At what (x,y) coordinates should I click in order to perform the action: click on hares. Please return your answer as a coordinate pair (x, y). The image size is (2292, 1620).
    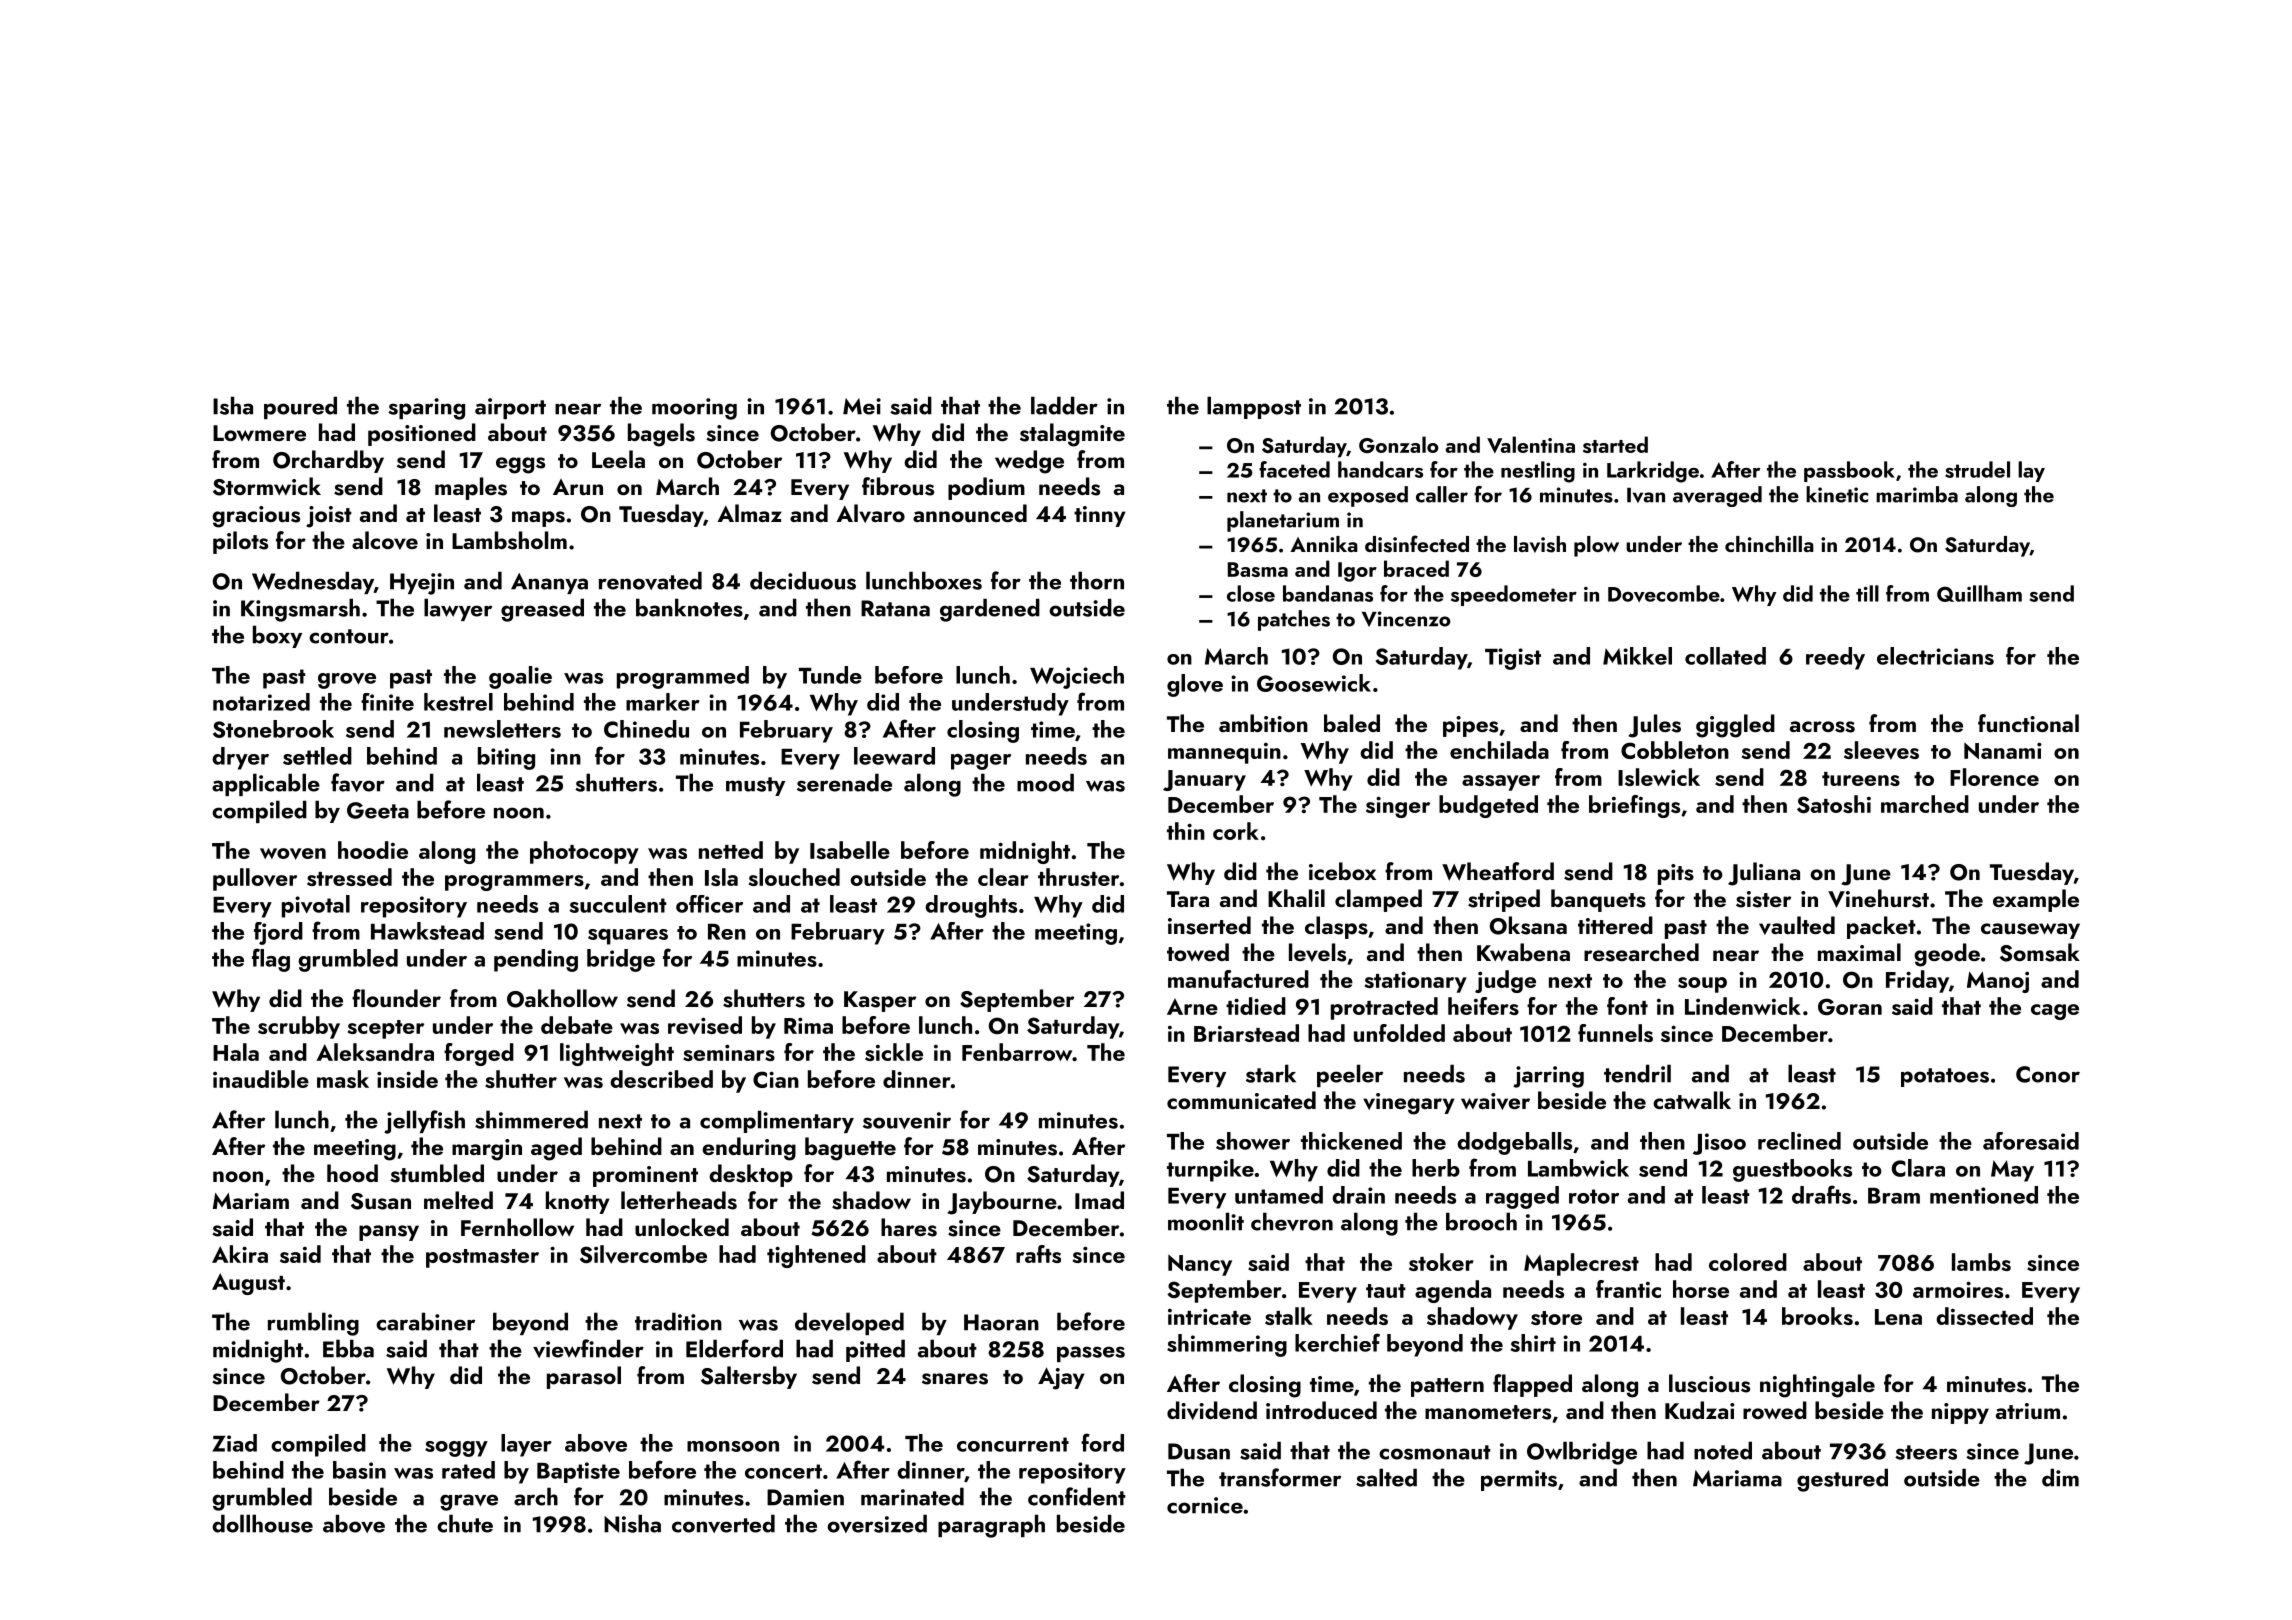
    Looking at the image, I should click on (909, 1227).
